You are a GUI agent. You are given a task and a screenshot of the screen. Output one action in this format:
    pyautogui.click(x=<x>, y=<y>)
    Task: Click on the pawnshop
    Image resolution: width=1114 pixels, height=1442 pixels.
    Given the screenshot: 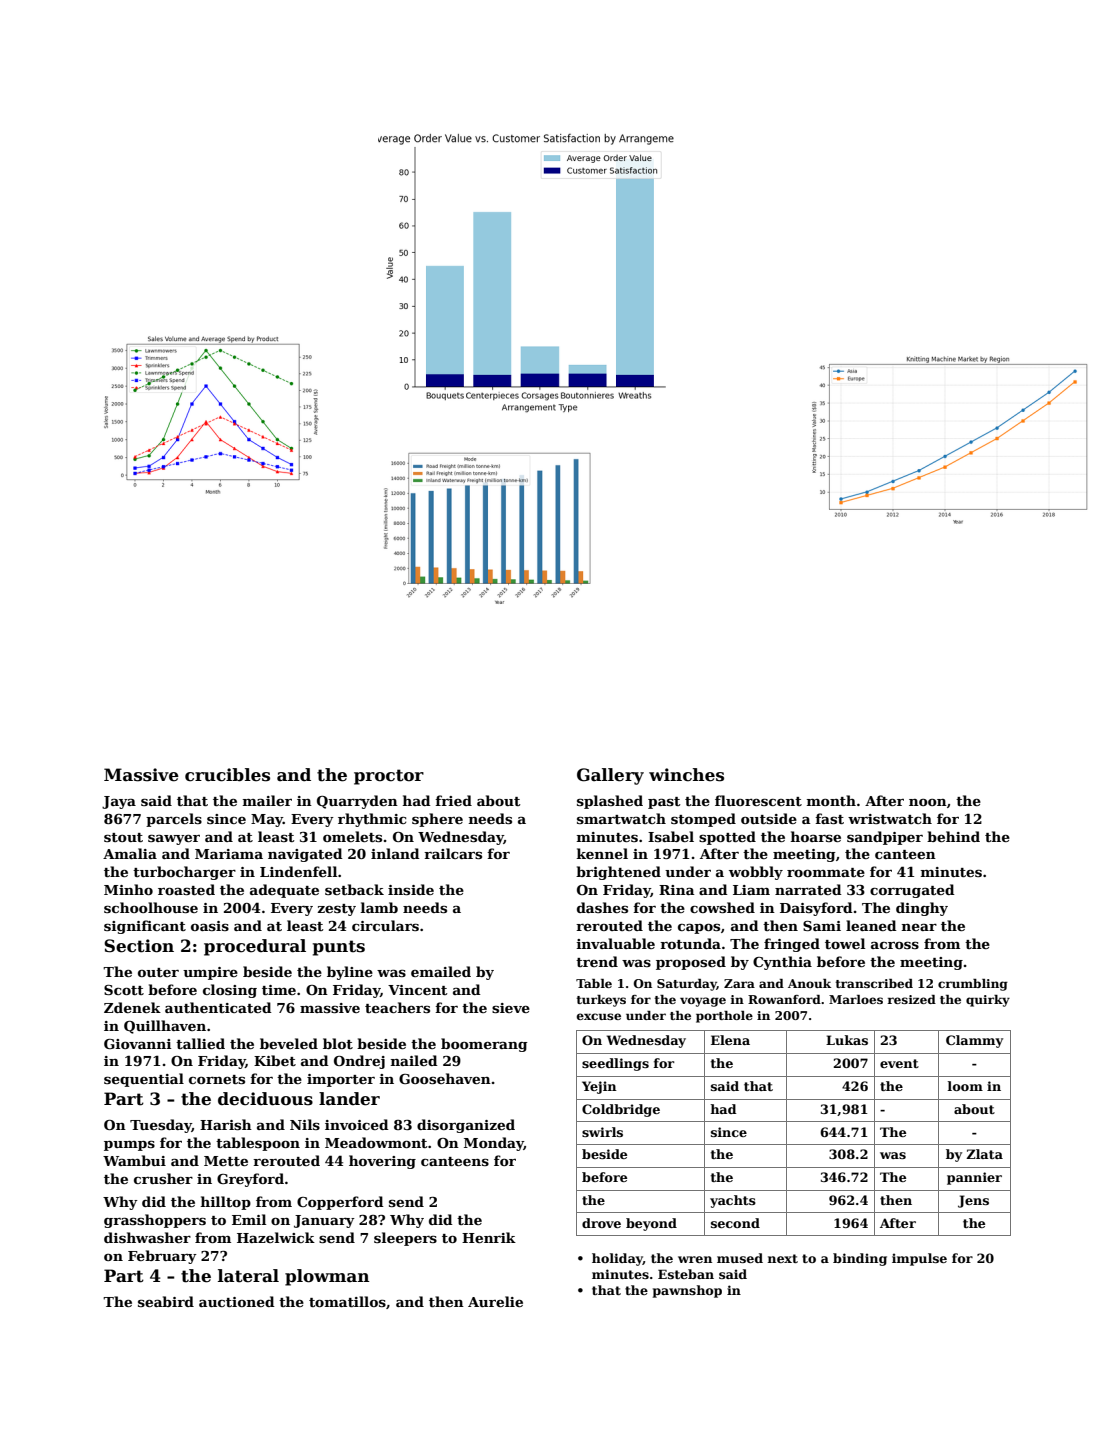 What is the action you would take?
    pyautogui.click(x=687, y=1291)
